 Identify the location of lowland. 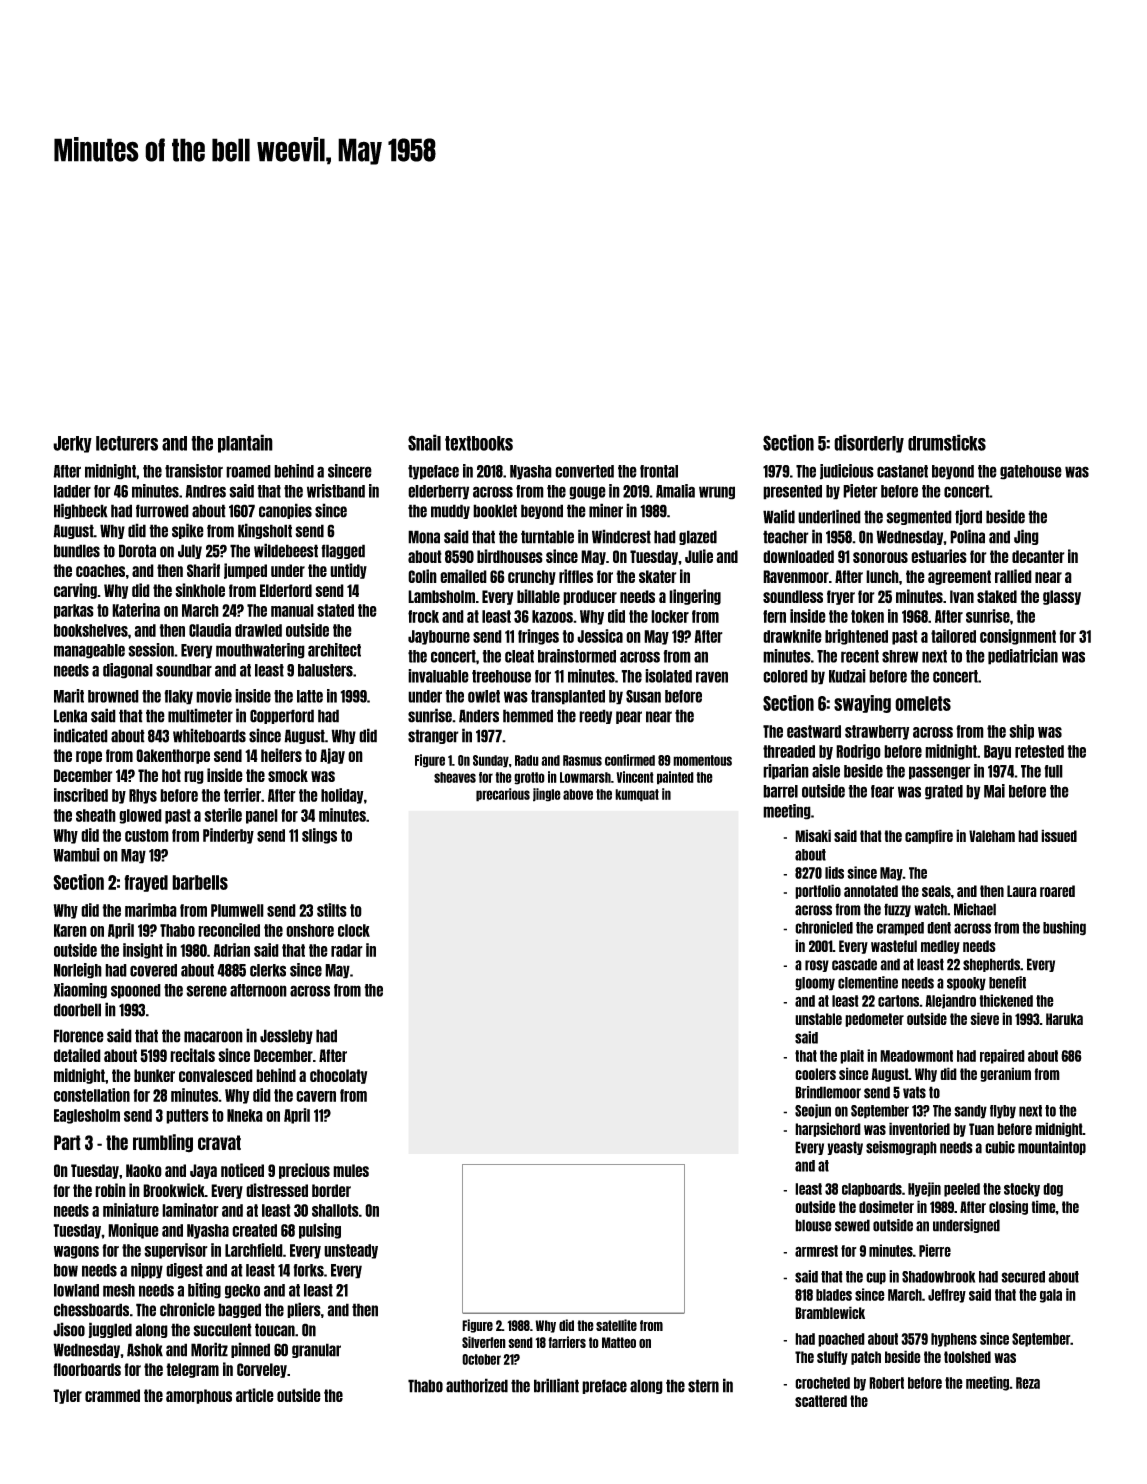
(76, 1290).
